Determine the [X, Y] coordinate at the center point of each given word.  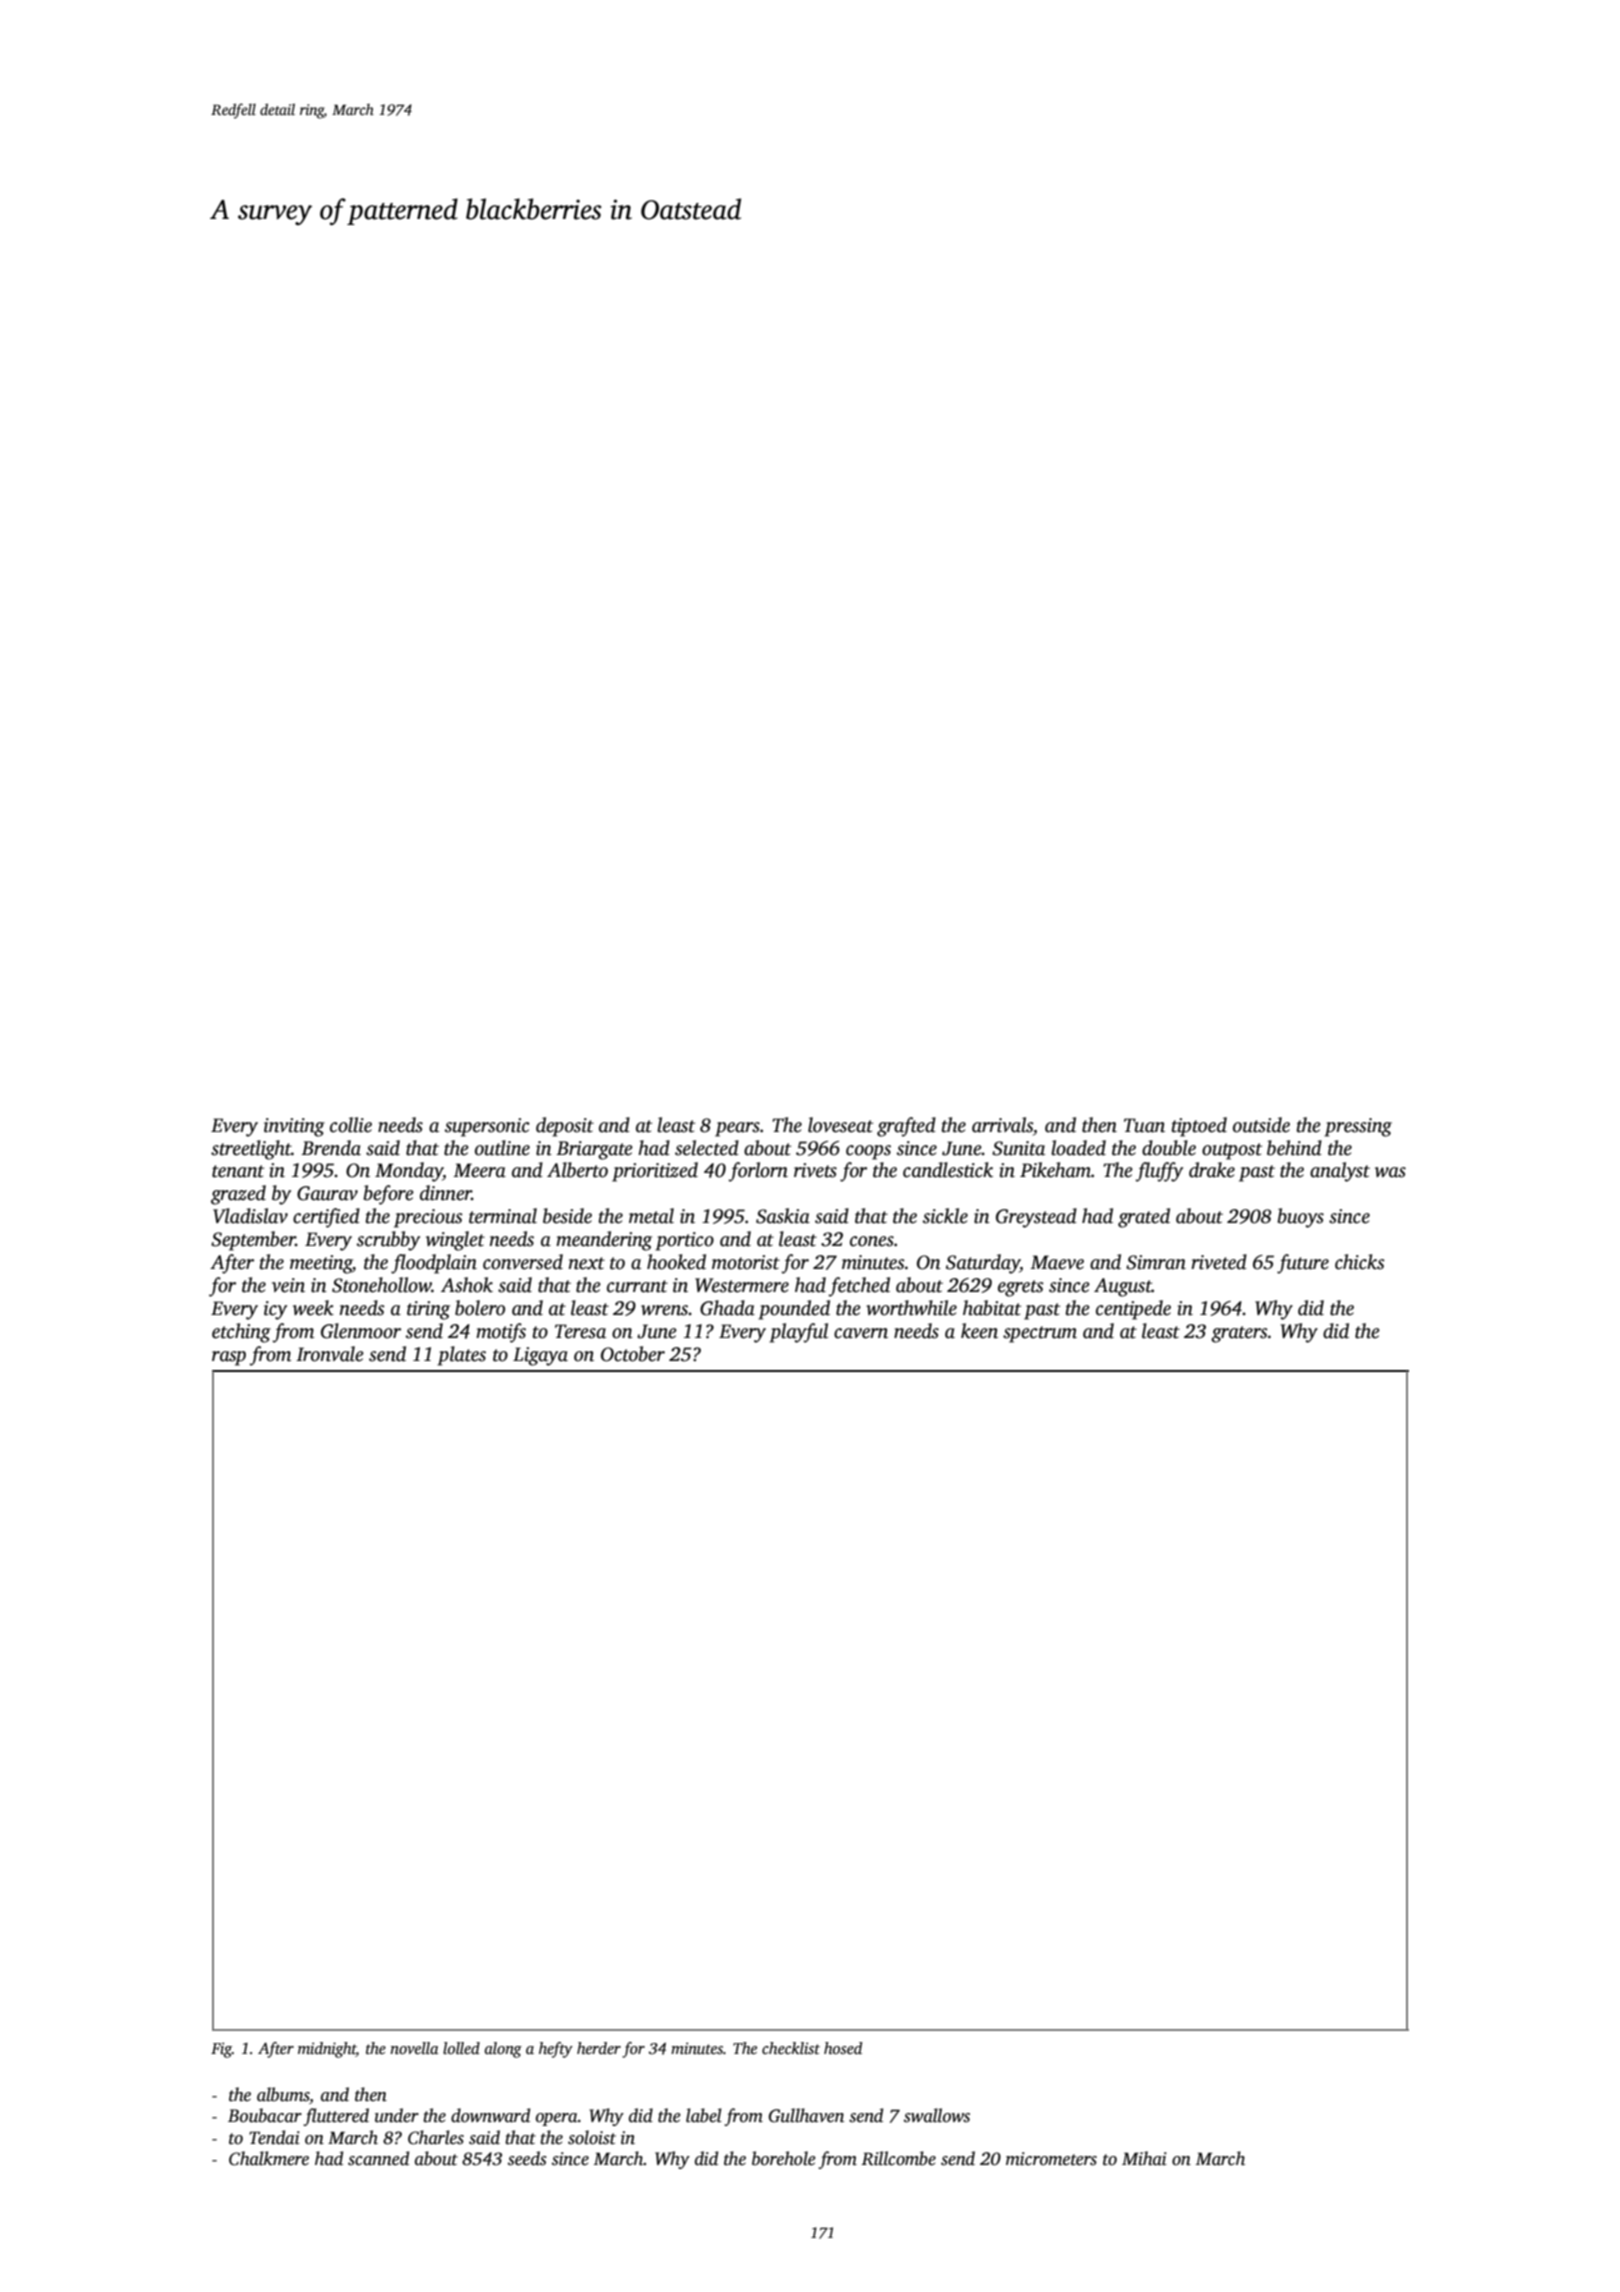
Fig [221, 2050]
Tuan [1144, 1125]
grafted [906, 1127]
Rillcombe [898, 2158]
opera [557, 2119]
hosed [843, 2048]
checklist [791, 2048]
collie [351, 1125]
